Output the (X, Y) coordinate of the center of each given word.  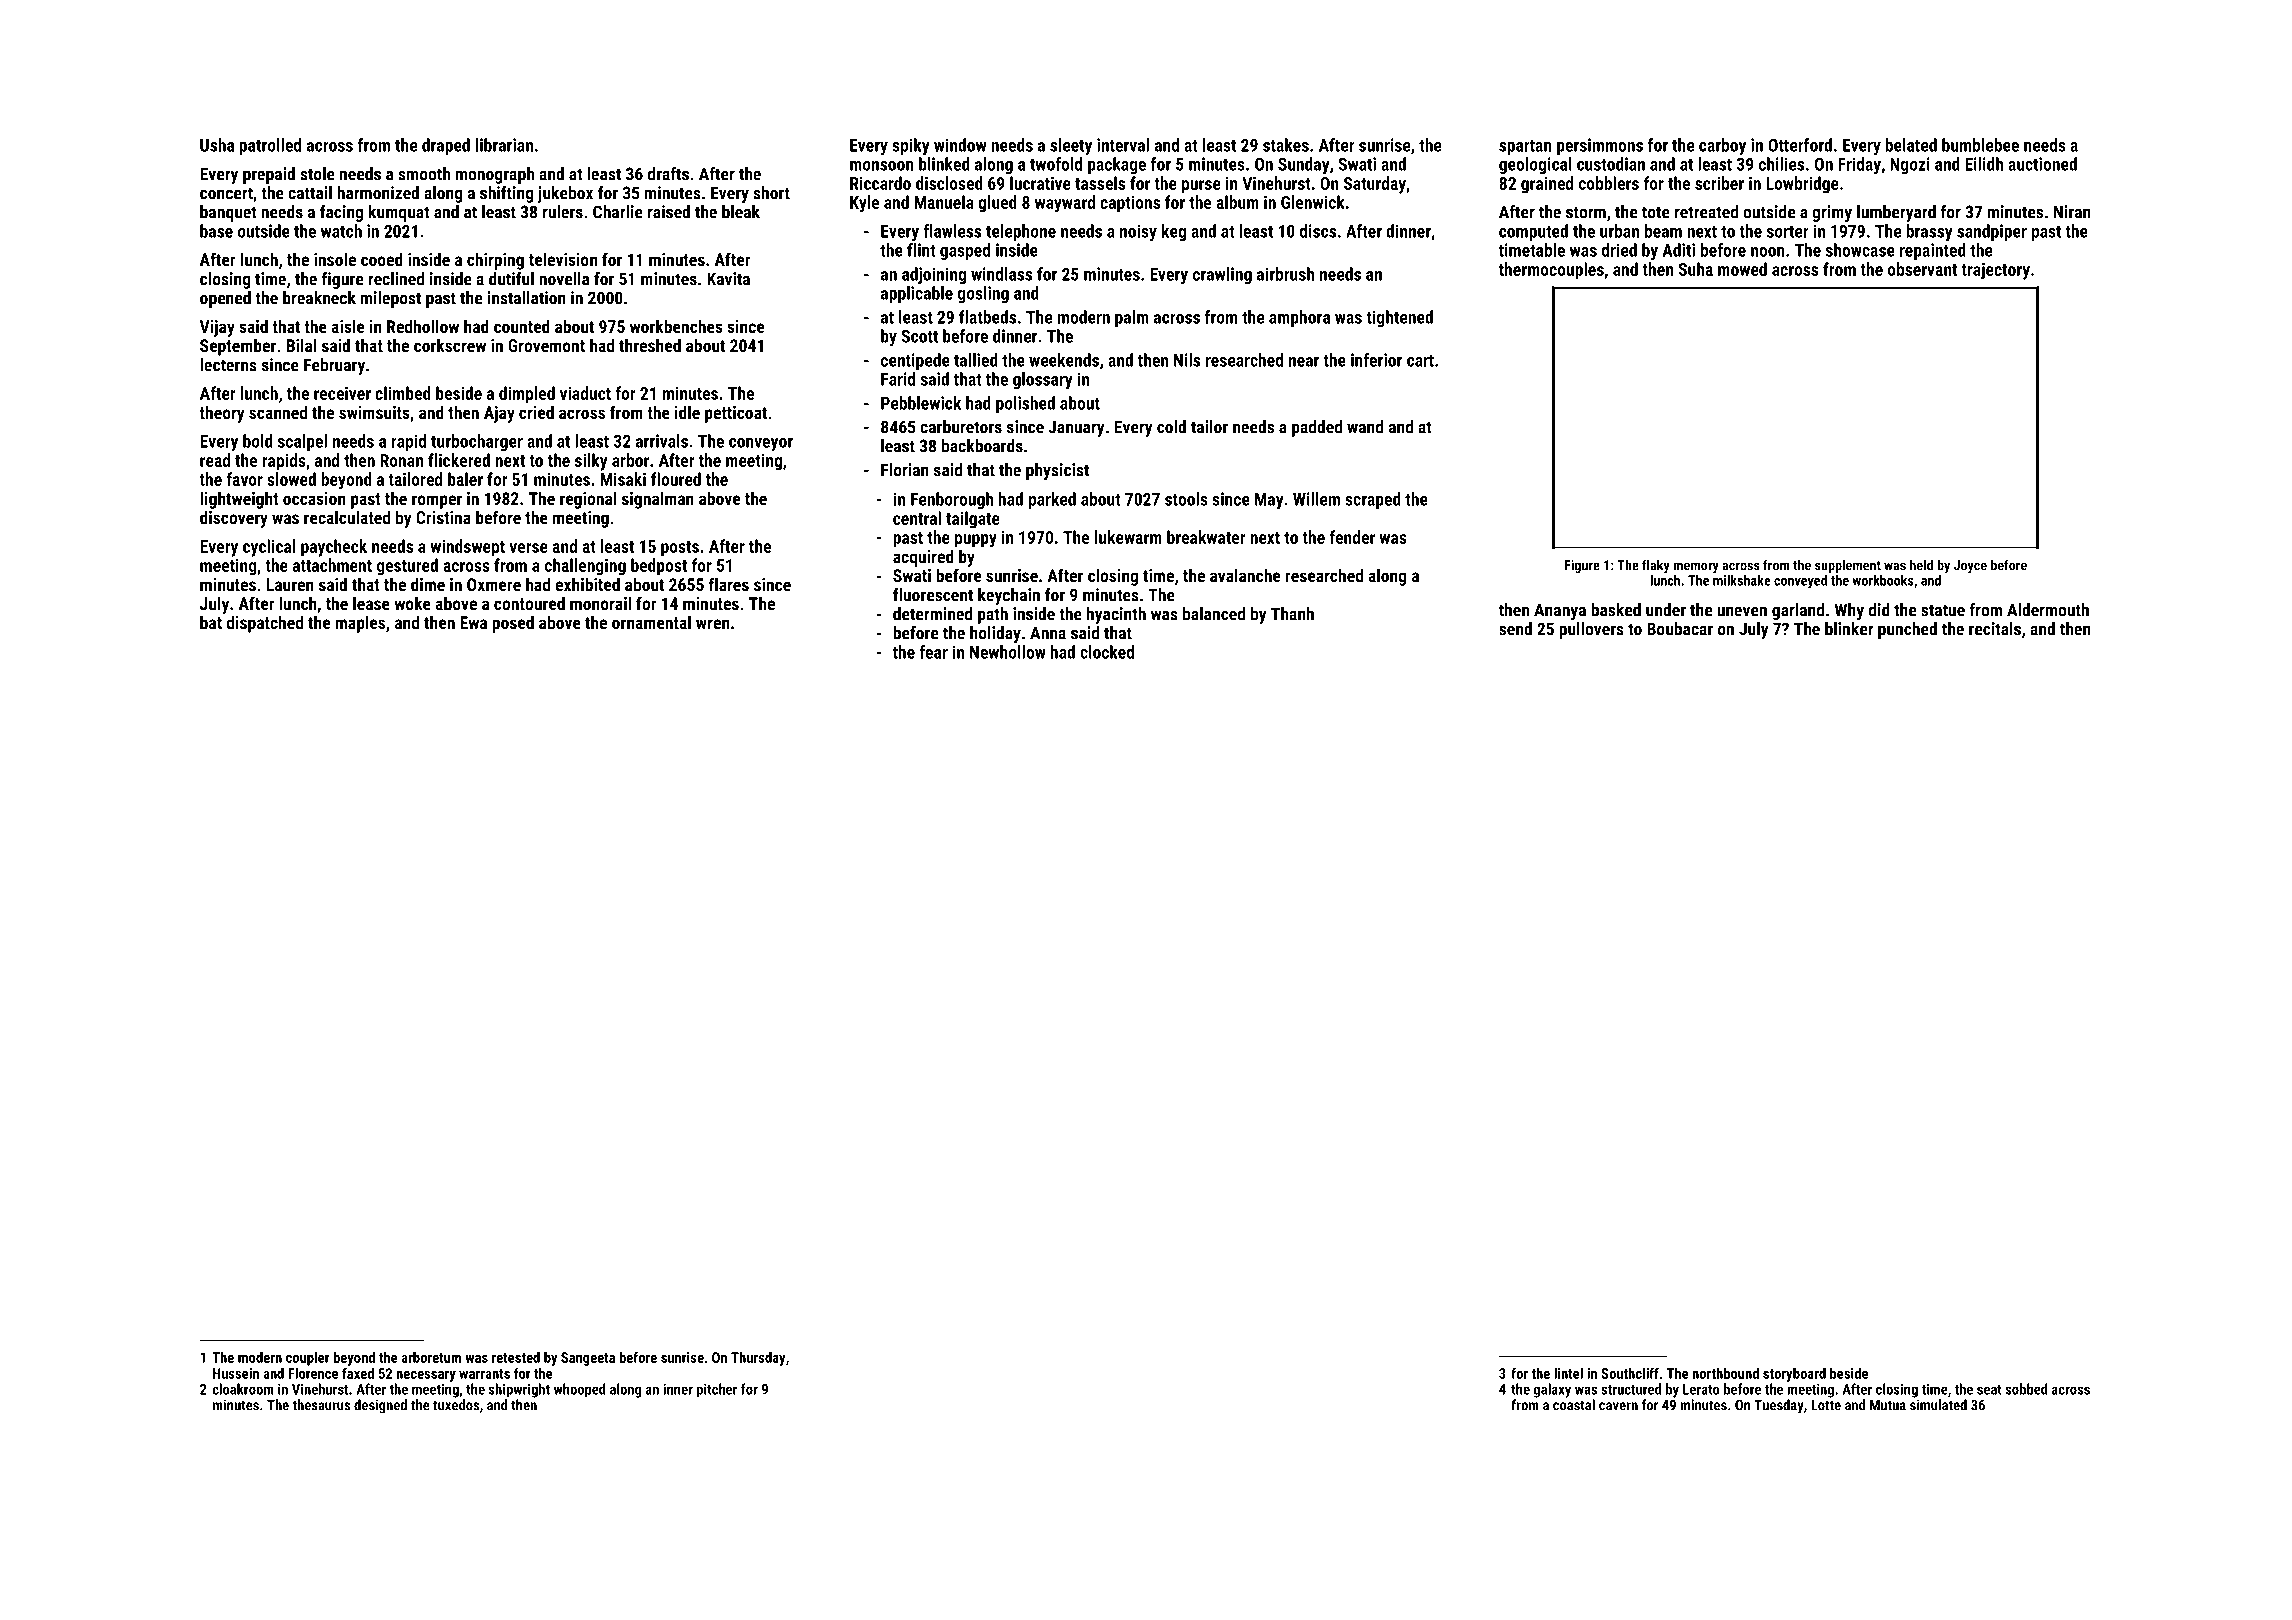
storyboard (1794, 1374)
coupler (308, 1358)
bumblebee (1980, 145)
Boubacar (1680, 629)
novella (564, 279)
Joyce (1970, 566)
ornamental (651, 622)
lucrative (1040, 183)
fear (933, 652)
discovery (234, 519)
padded (1317, 428)
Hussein (236, 1373)
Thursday (758, 1358)
